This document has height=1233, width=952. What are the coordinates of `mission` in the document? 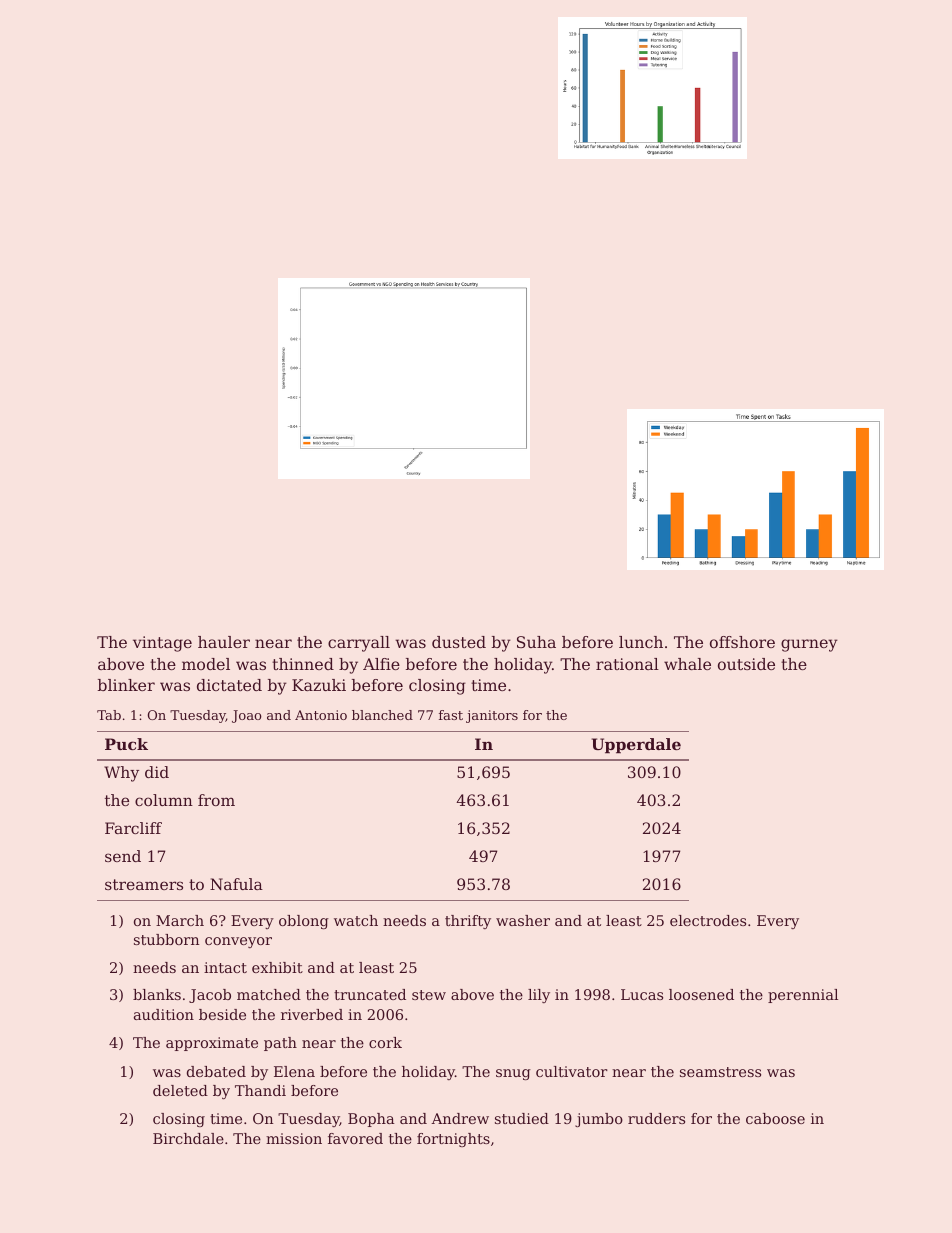 It's located at (294, 1138).
